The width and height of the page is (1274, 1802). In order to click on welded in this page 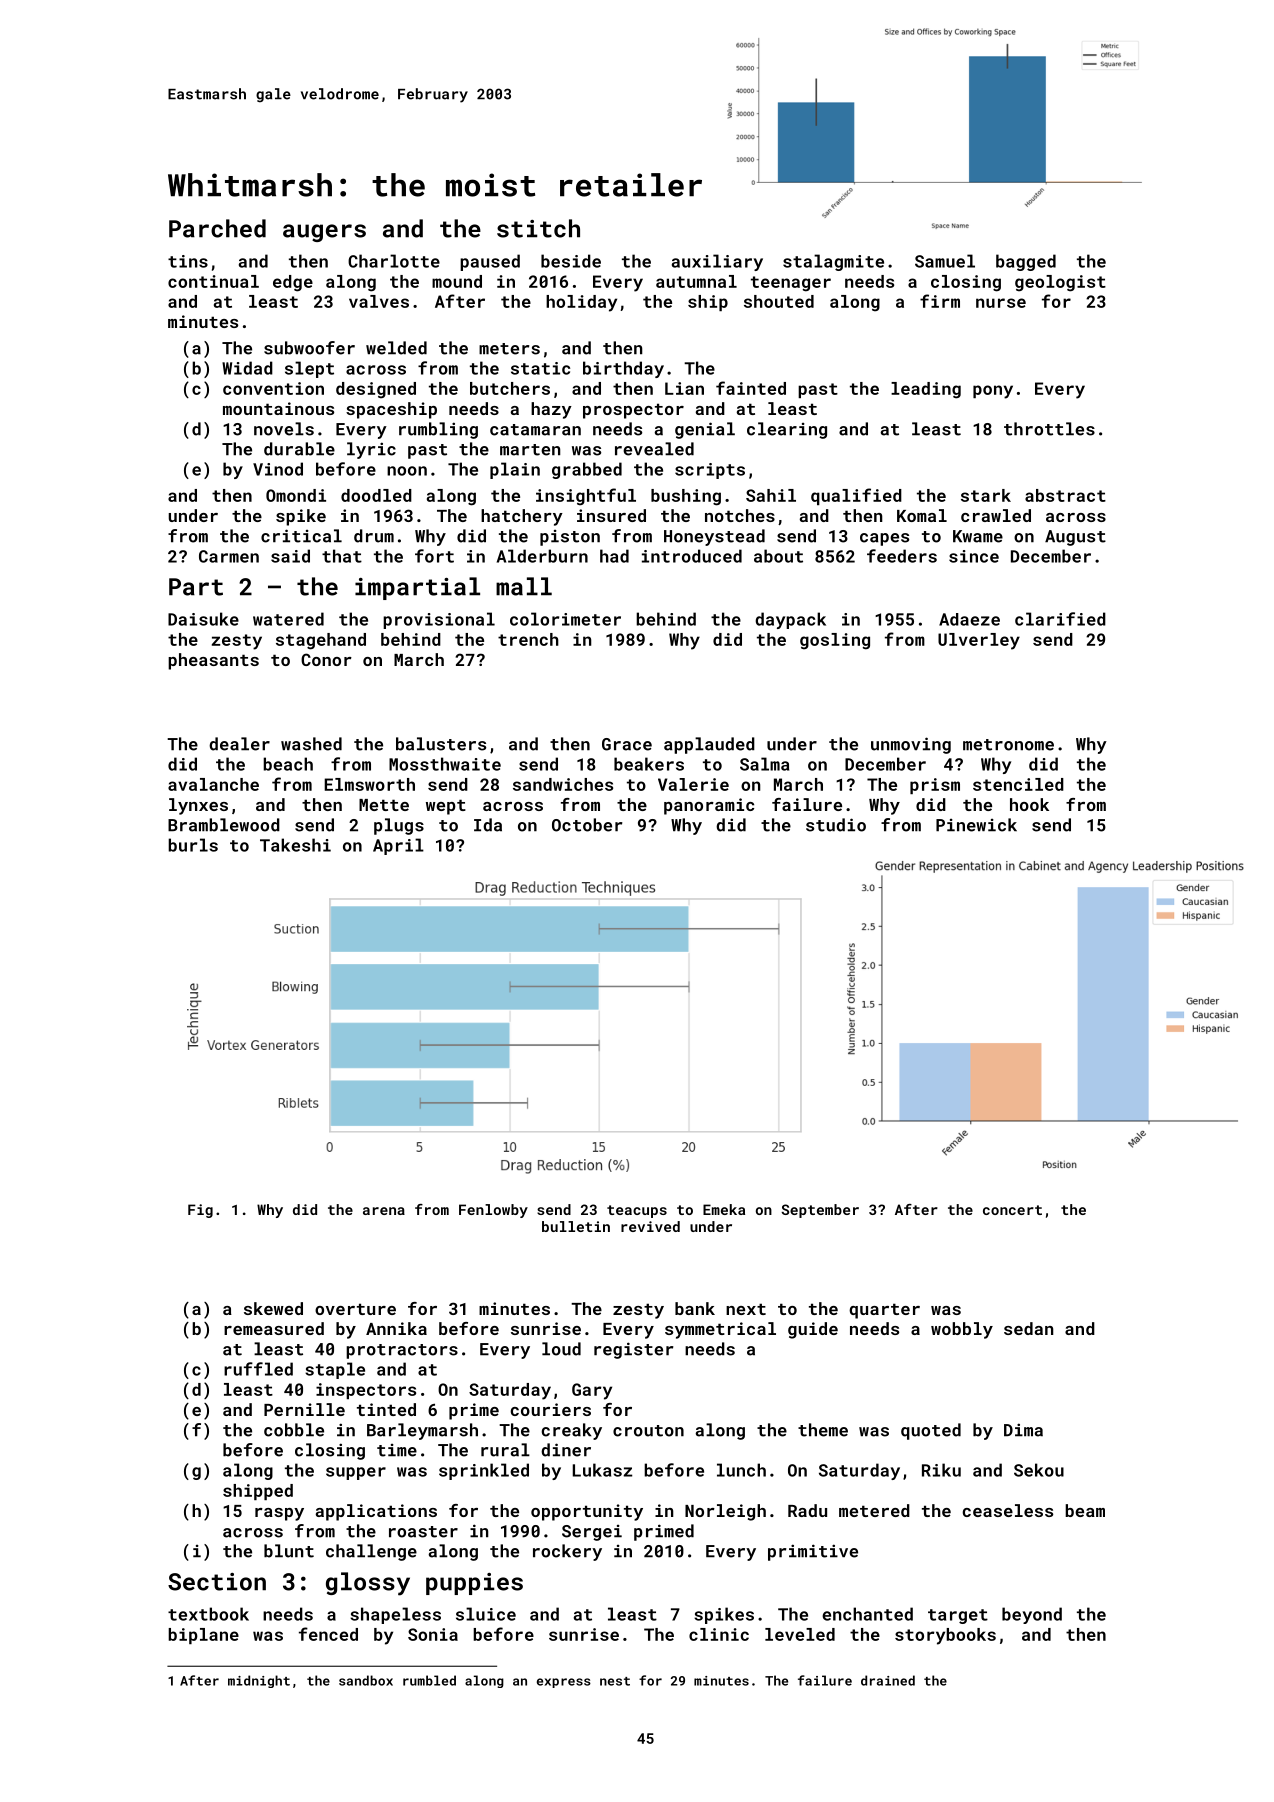, I will do `click(396, 348)`.
